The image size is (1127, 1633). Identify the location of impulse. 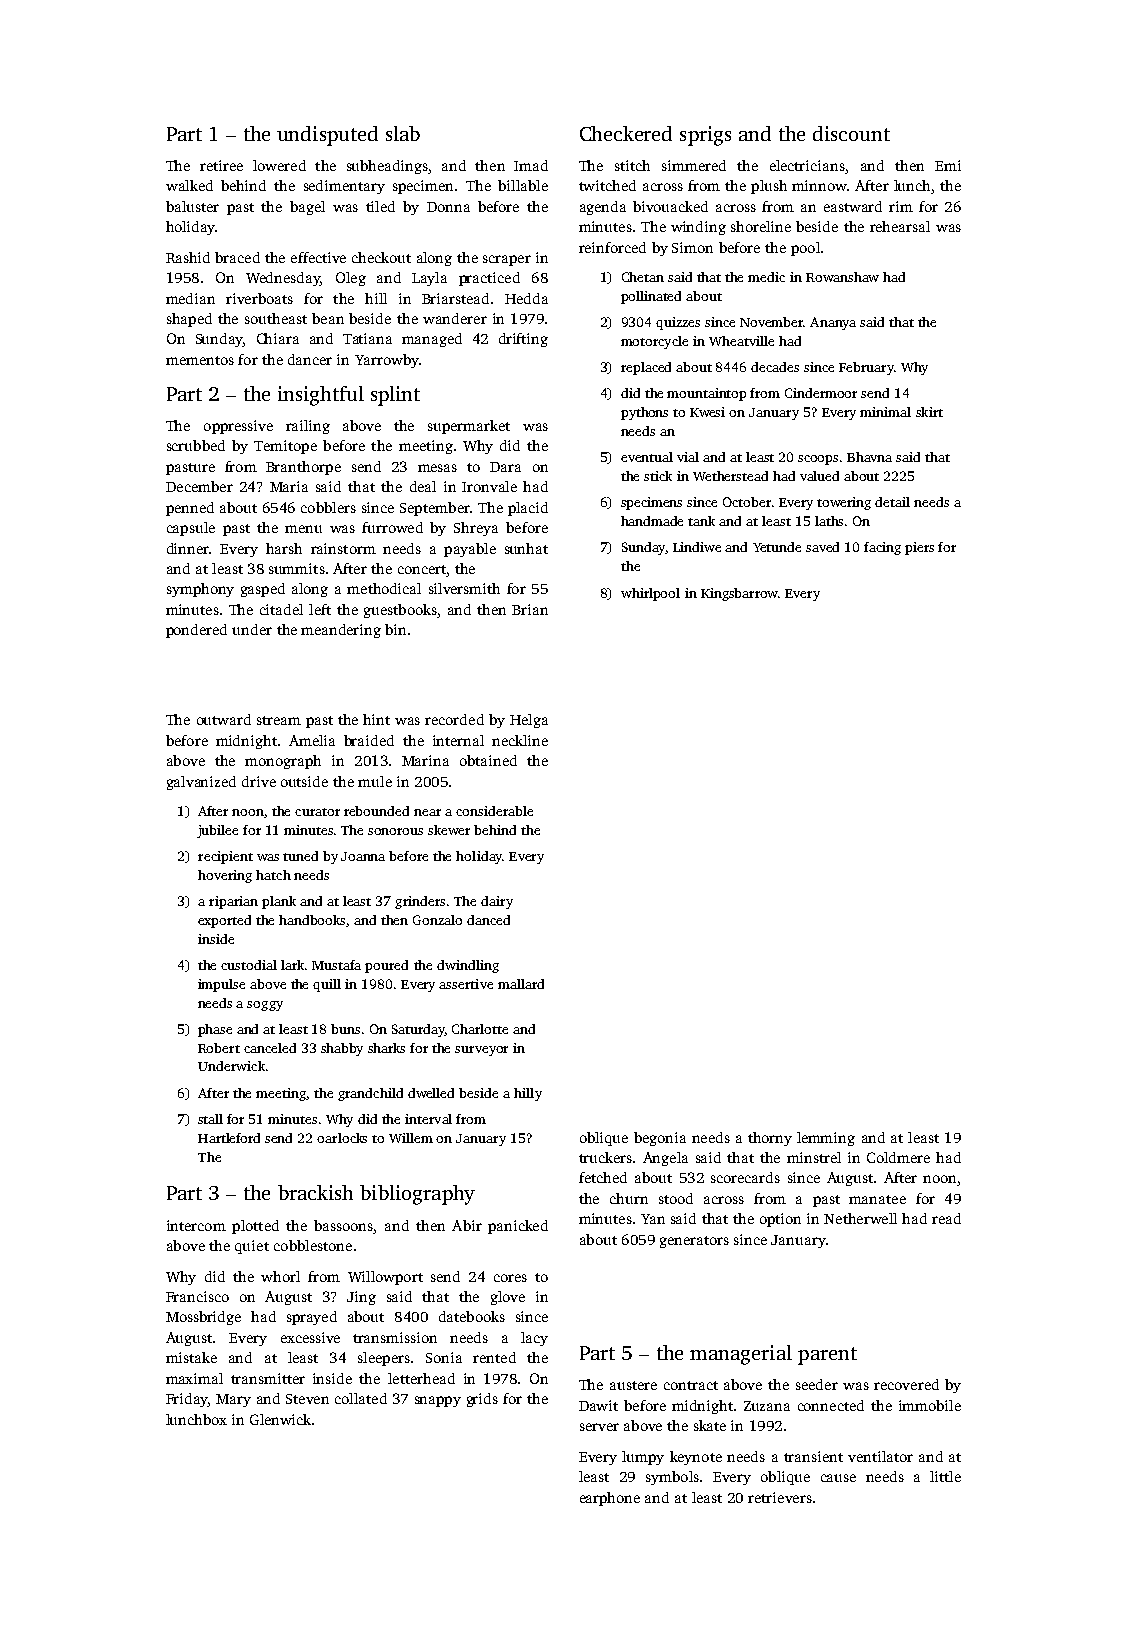
(221, 985).
